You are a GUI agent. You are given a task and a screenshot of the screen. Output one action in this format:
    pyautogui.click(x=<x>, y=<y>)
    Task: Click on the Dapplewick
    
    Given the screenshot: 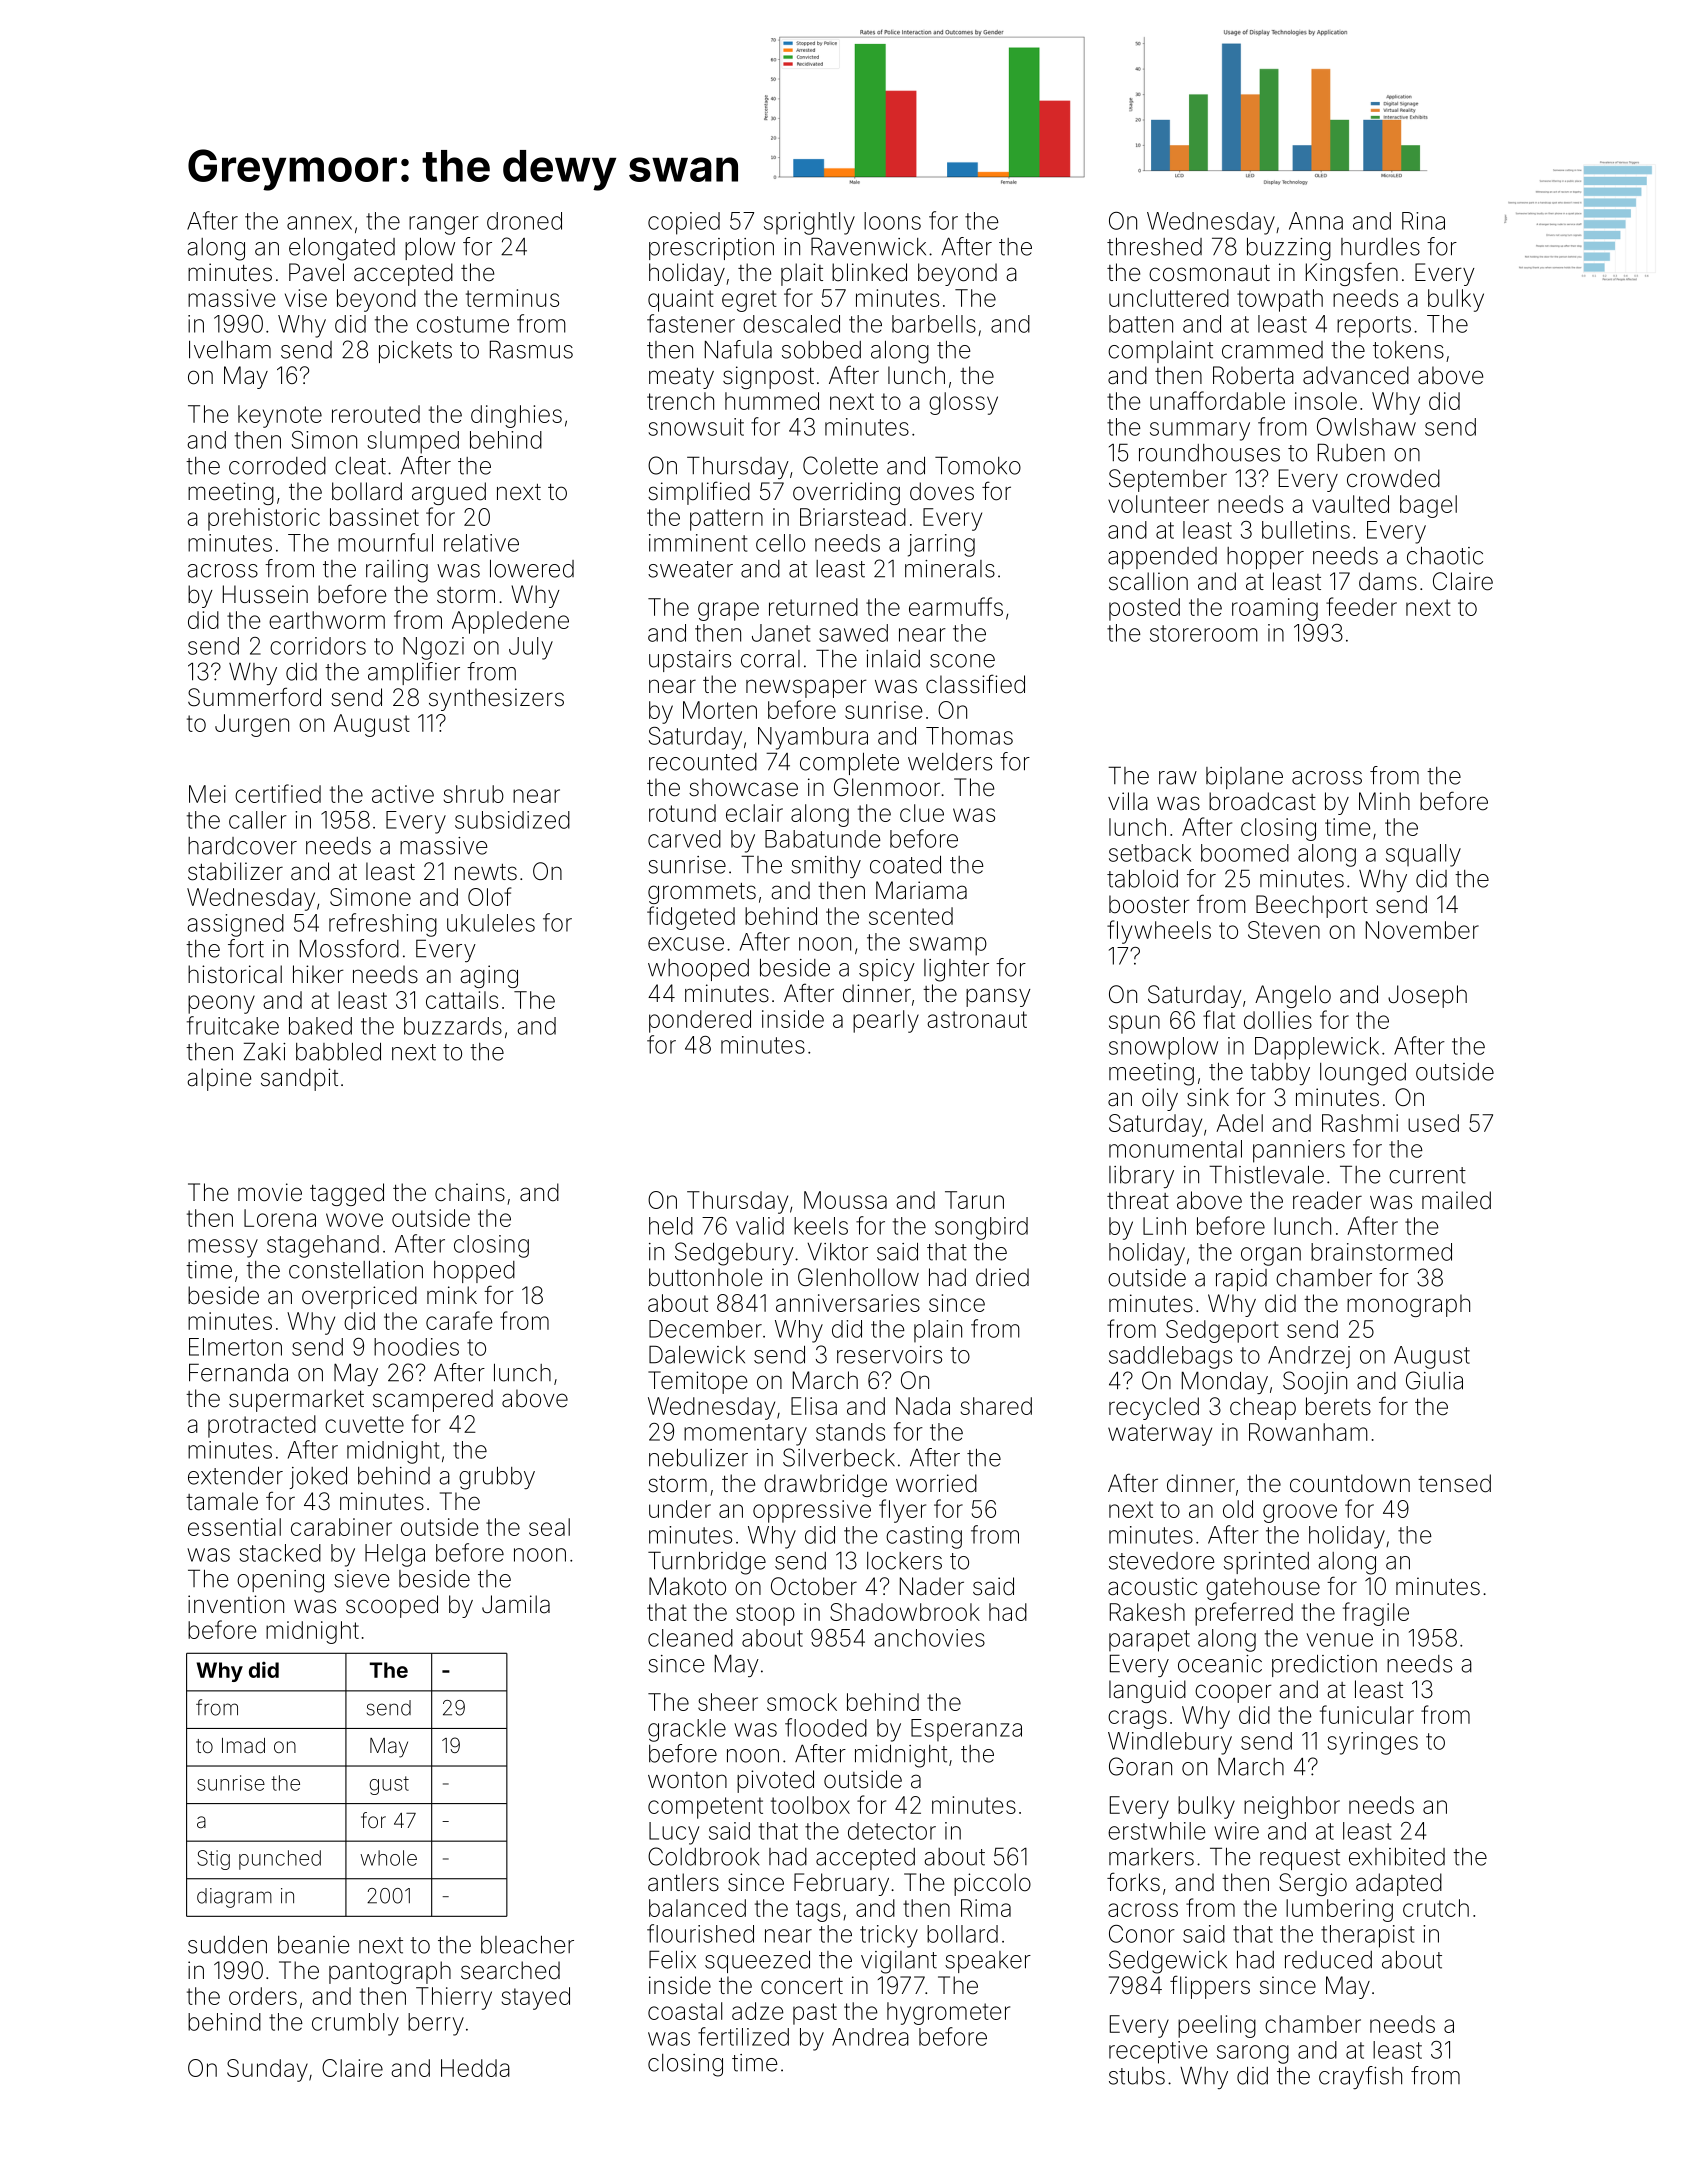 What is the action you would take?
    pyautogui.click(x=1317, y=1048)
